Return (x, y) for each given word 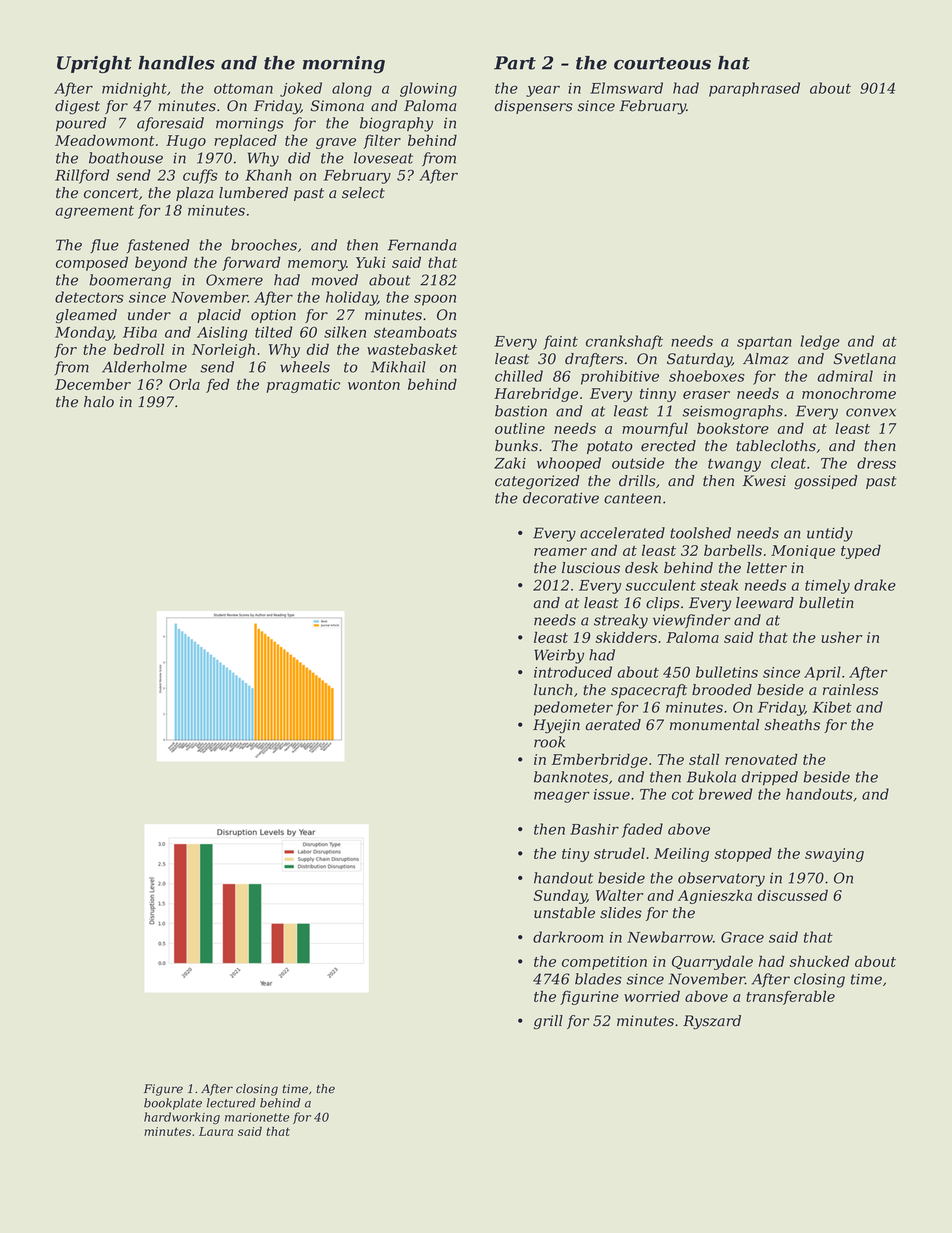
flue (104, 246)
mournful (655, 429)
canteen (632, 498)
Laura (216, 1131)
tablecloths (776, 446)
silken (345, 332)
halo (99, 402)
